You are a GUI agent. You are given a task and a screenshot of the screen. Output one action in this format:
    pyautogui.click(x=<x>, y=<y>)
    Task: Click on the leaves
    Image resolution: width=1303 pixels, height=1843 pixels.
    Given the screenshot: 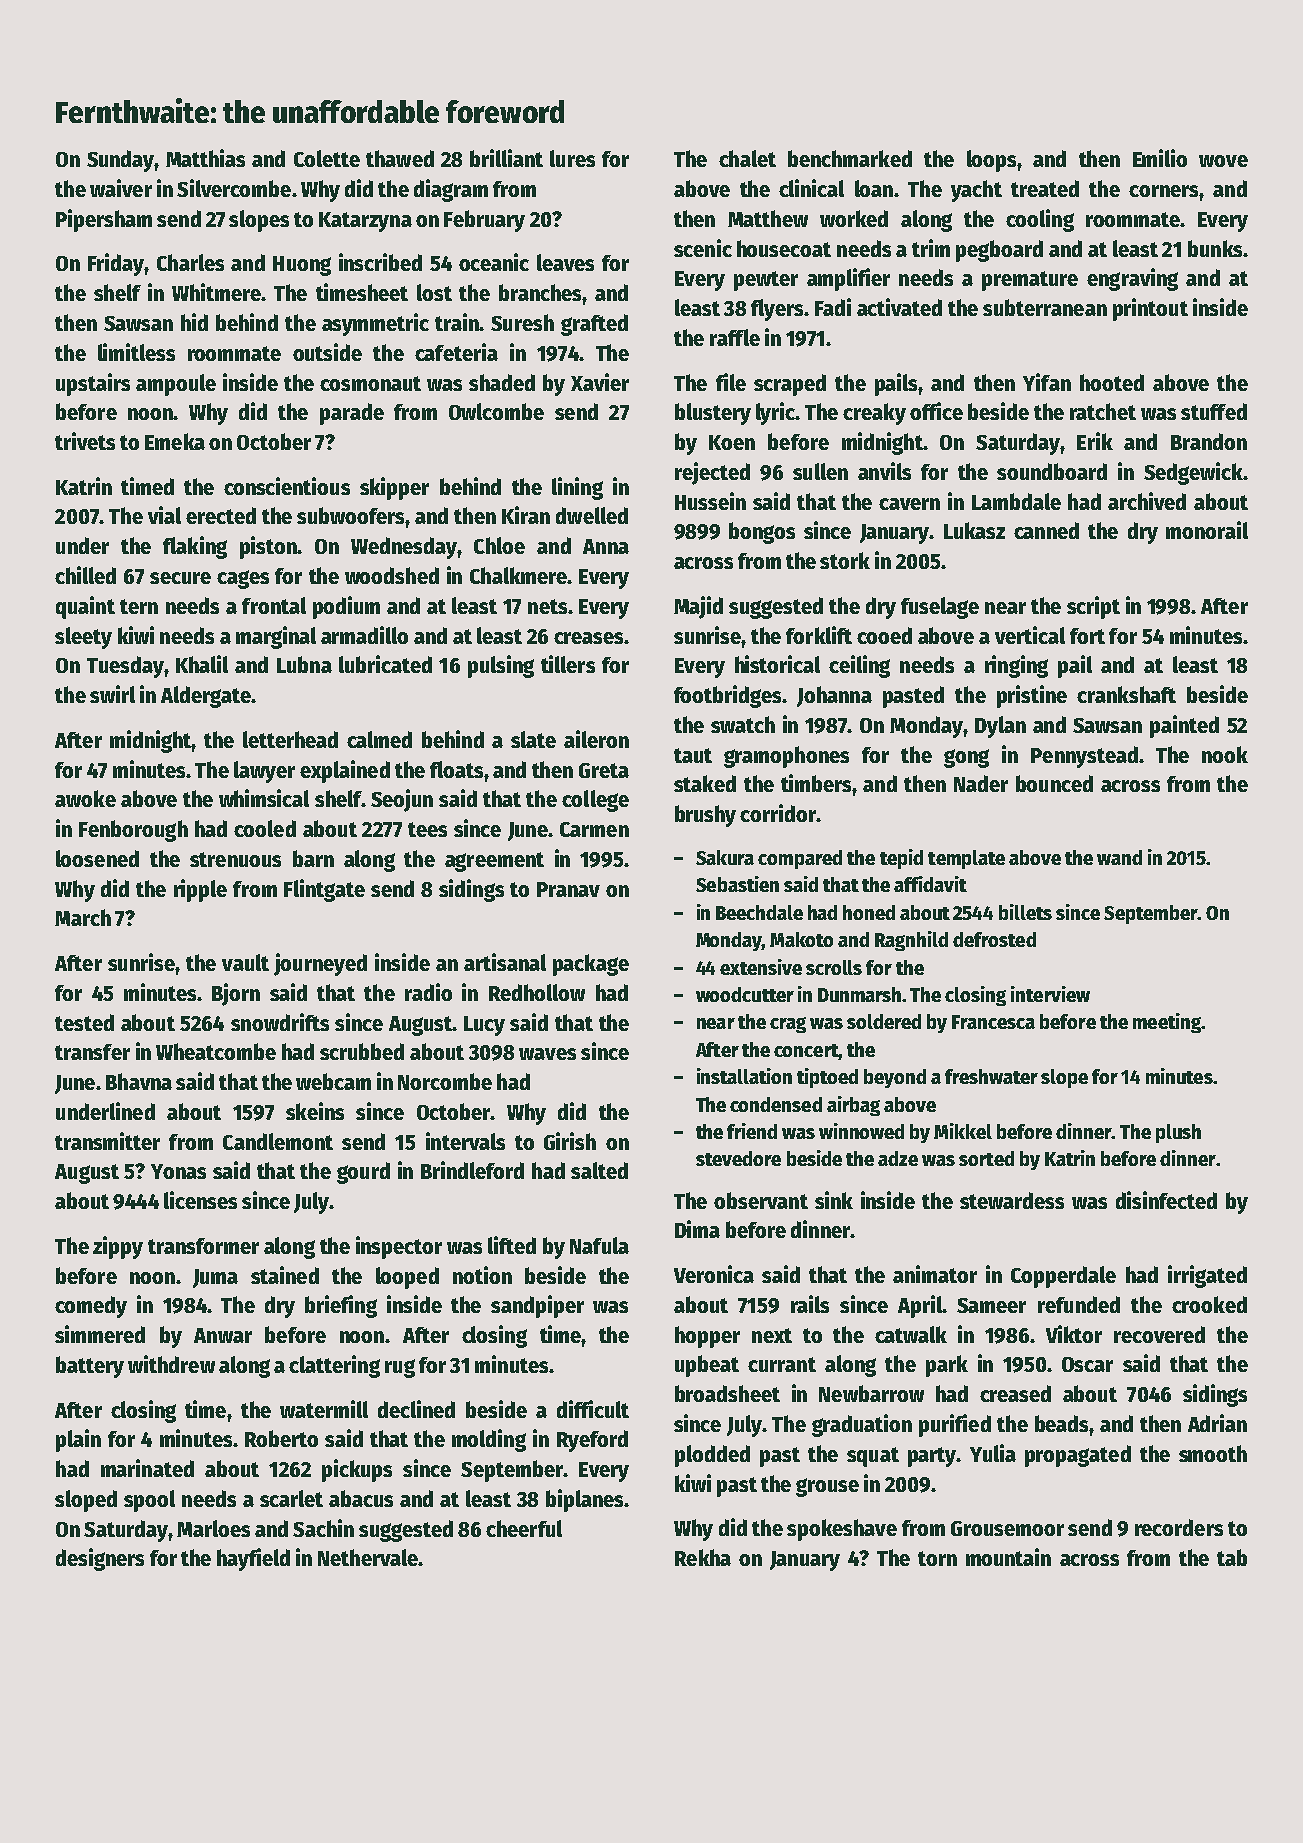 What is the action you would take?
    pyautogui.click(x=565, y=262)
